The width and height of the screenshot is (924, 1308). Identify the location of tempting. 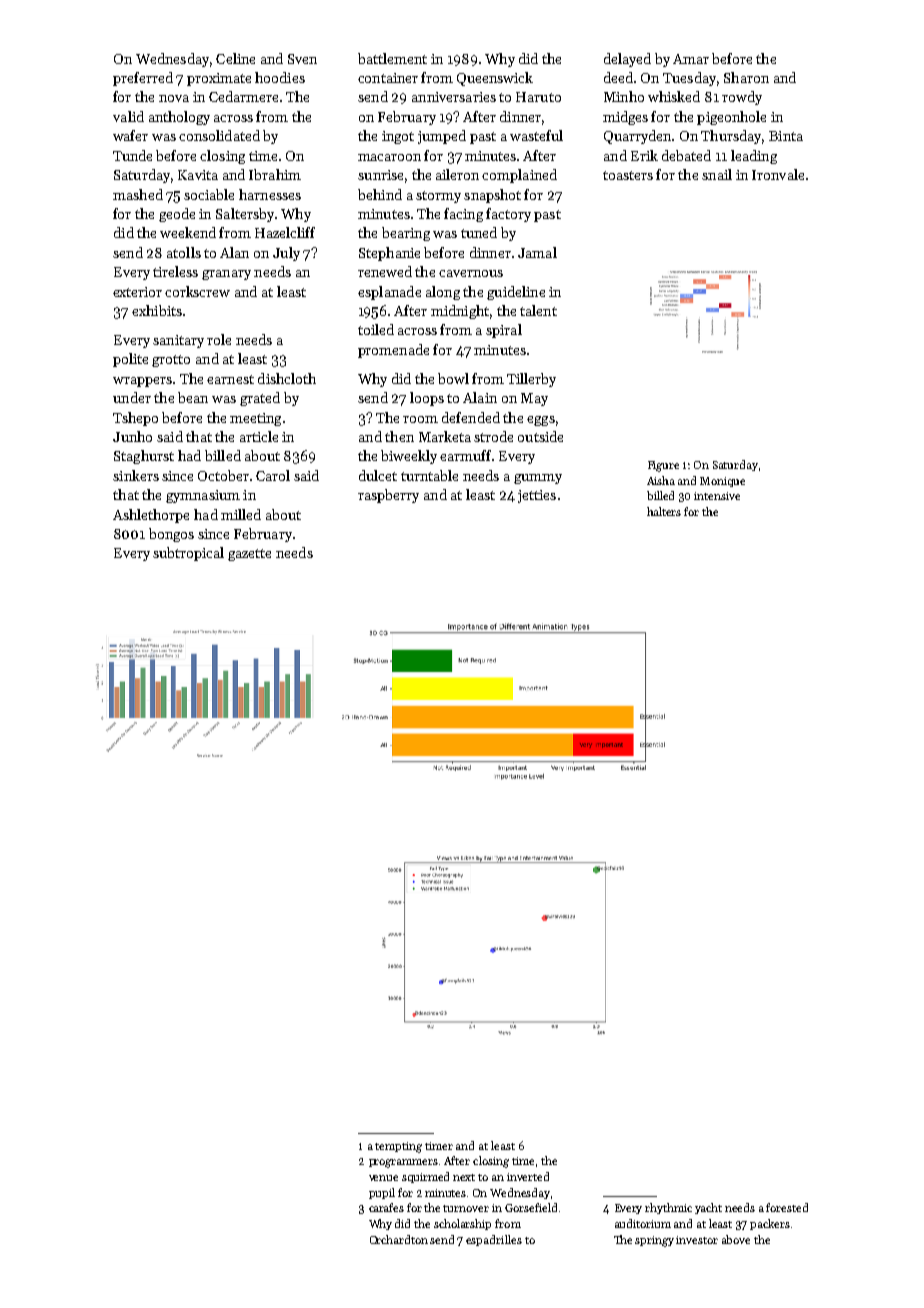
(398, 1147).
